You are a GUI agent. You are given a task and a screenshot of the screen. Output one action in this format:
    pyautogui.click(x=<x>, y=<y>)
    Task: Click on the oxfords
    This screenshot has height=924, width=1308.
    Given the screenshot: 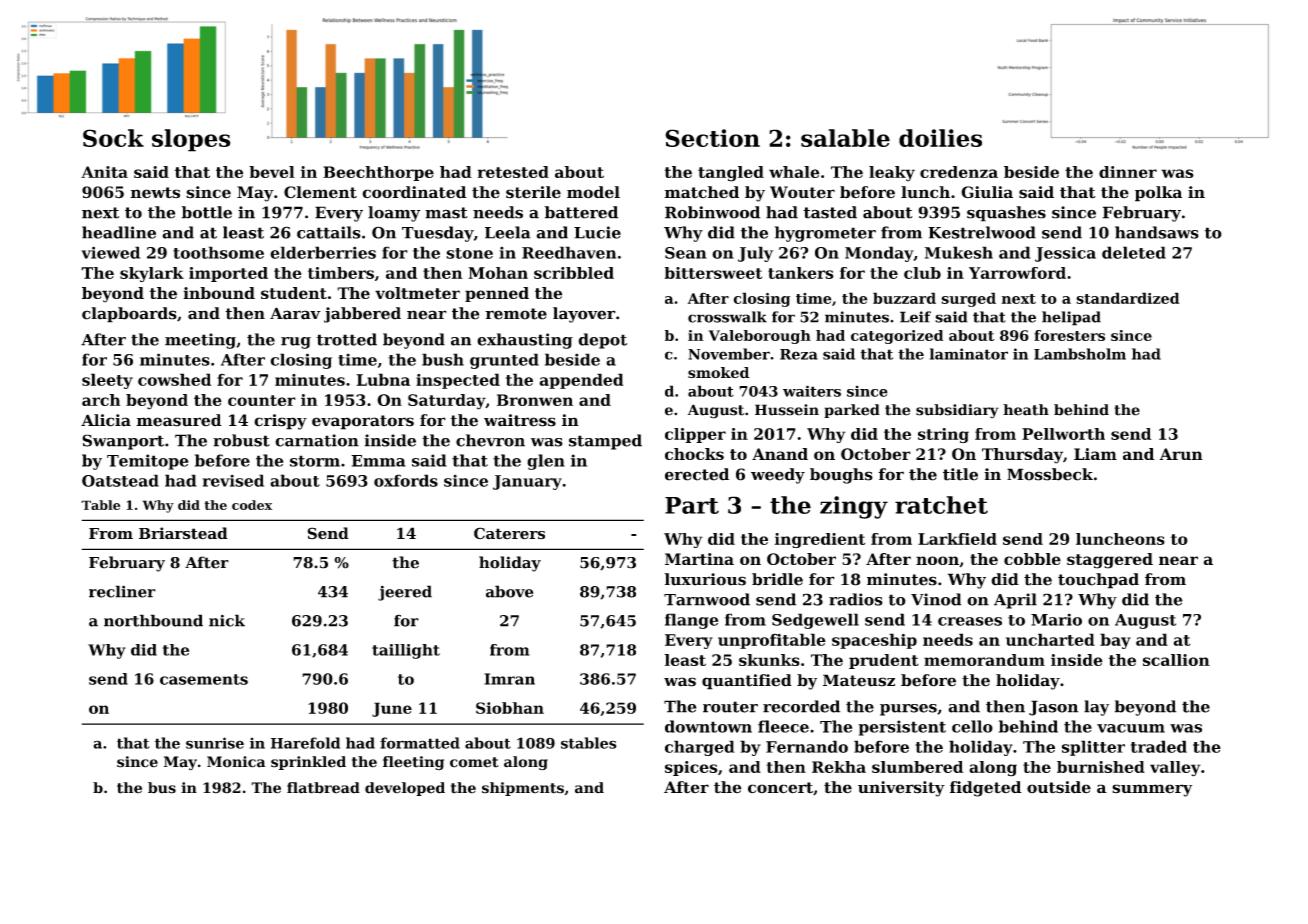 What is the action you would take?
    pyautogui.click(x=406, y=480)
